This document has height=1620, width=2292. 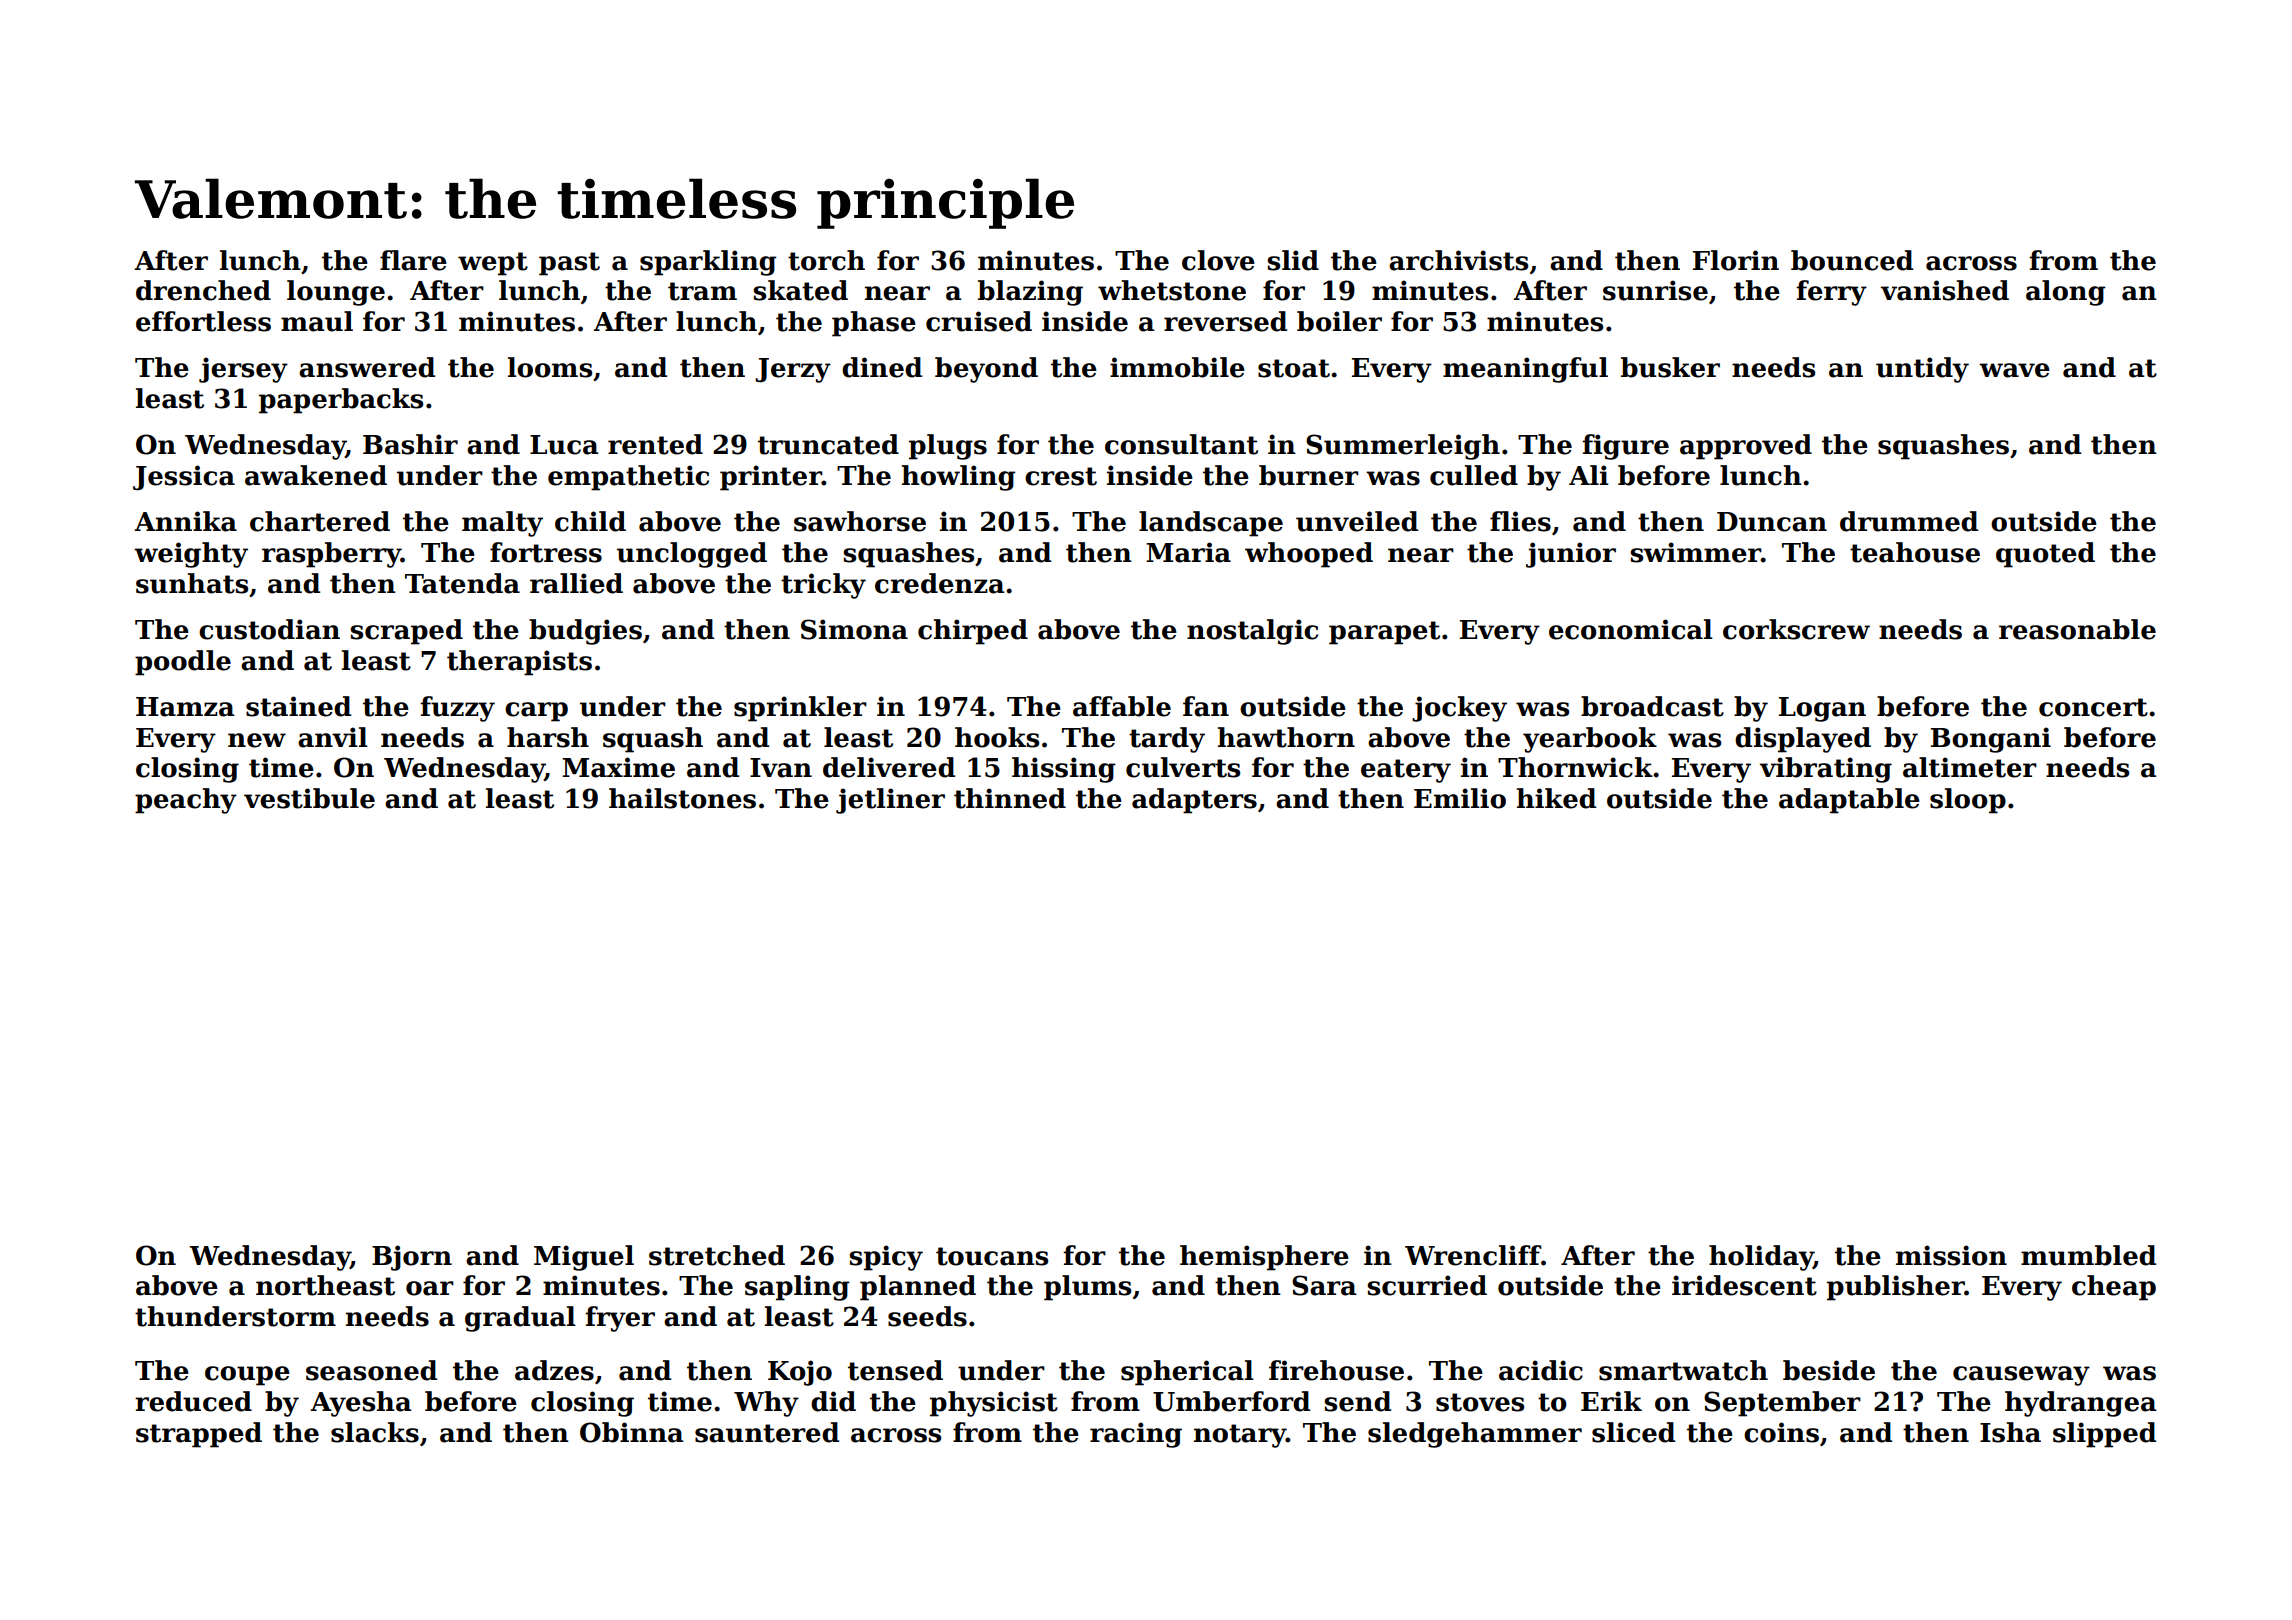 I want to click on custodian, so click(x=269, y=629).
